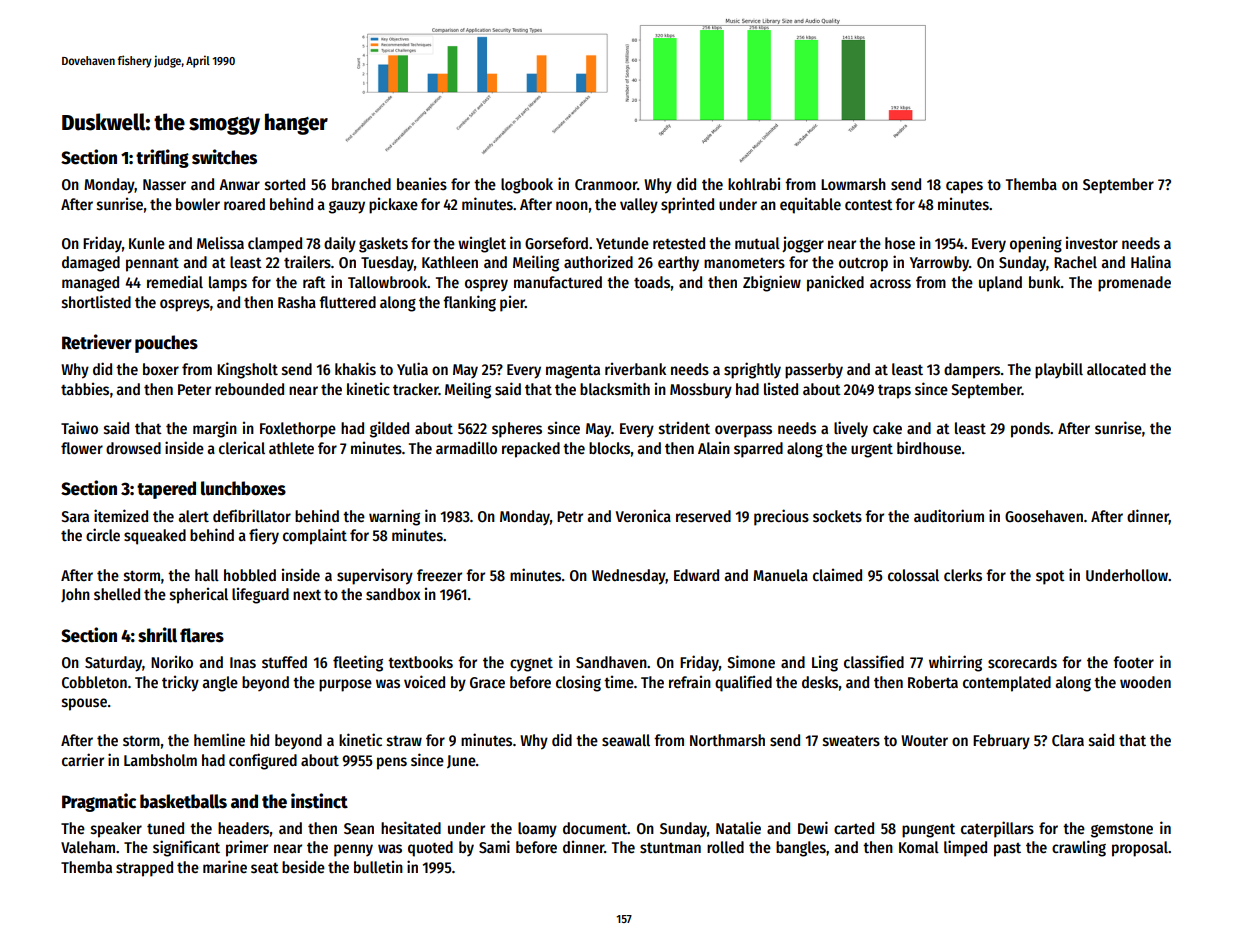 The width and height of the page is (1233, 952). I want to click on Cranmoor, so click(606, 184).
